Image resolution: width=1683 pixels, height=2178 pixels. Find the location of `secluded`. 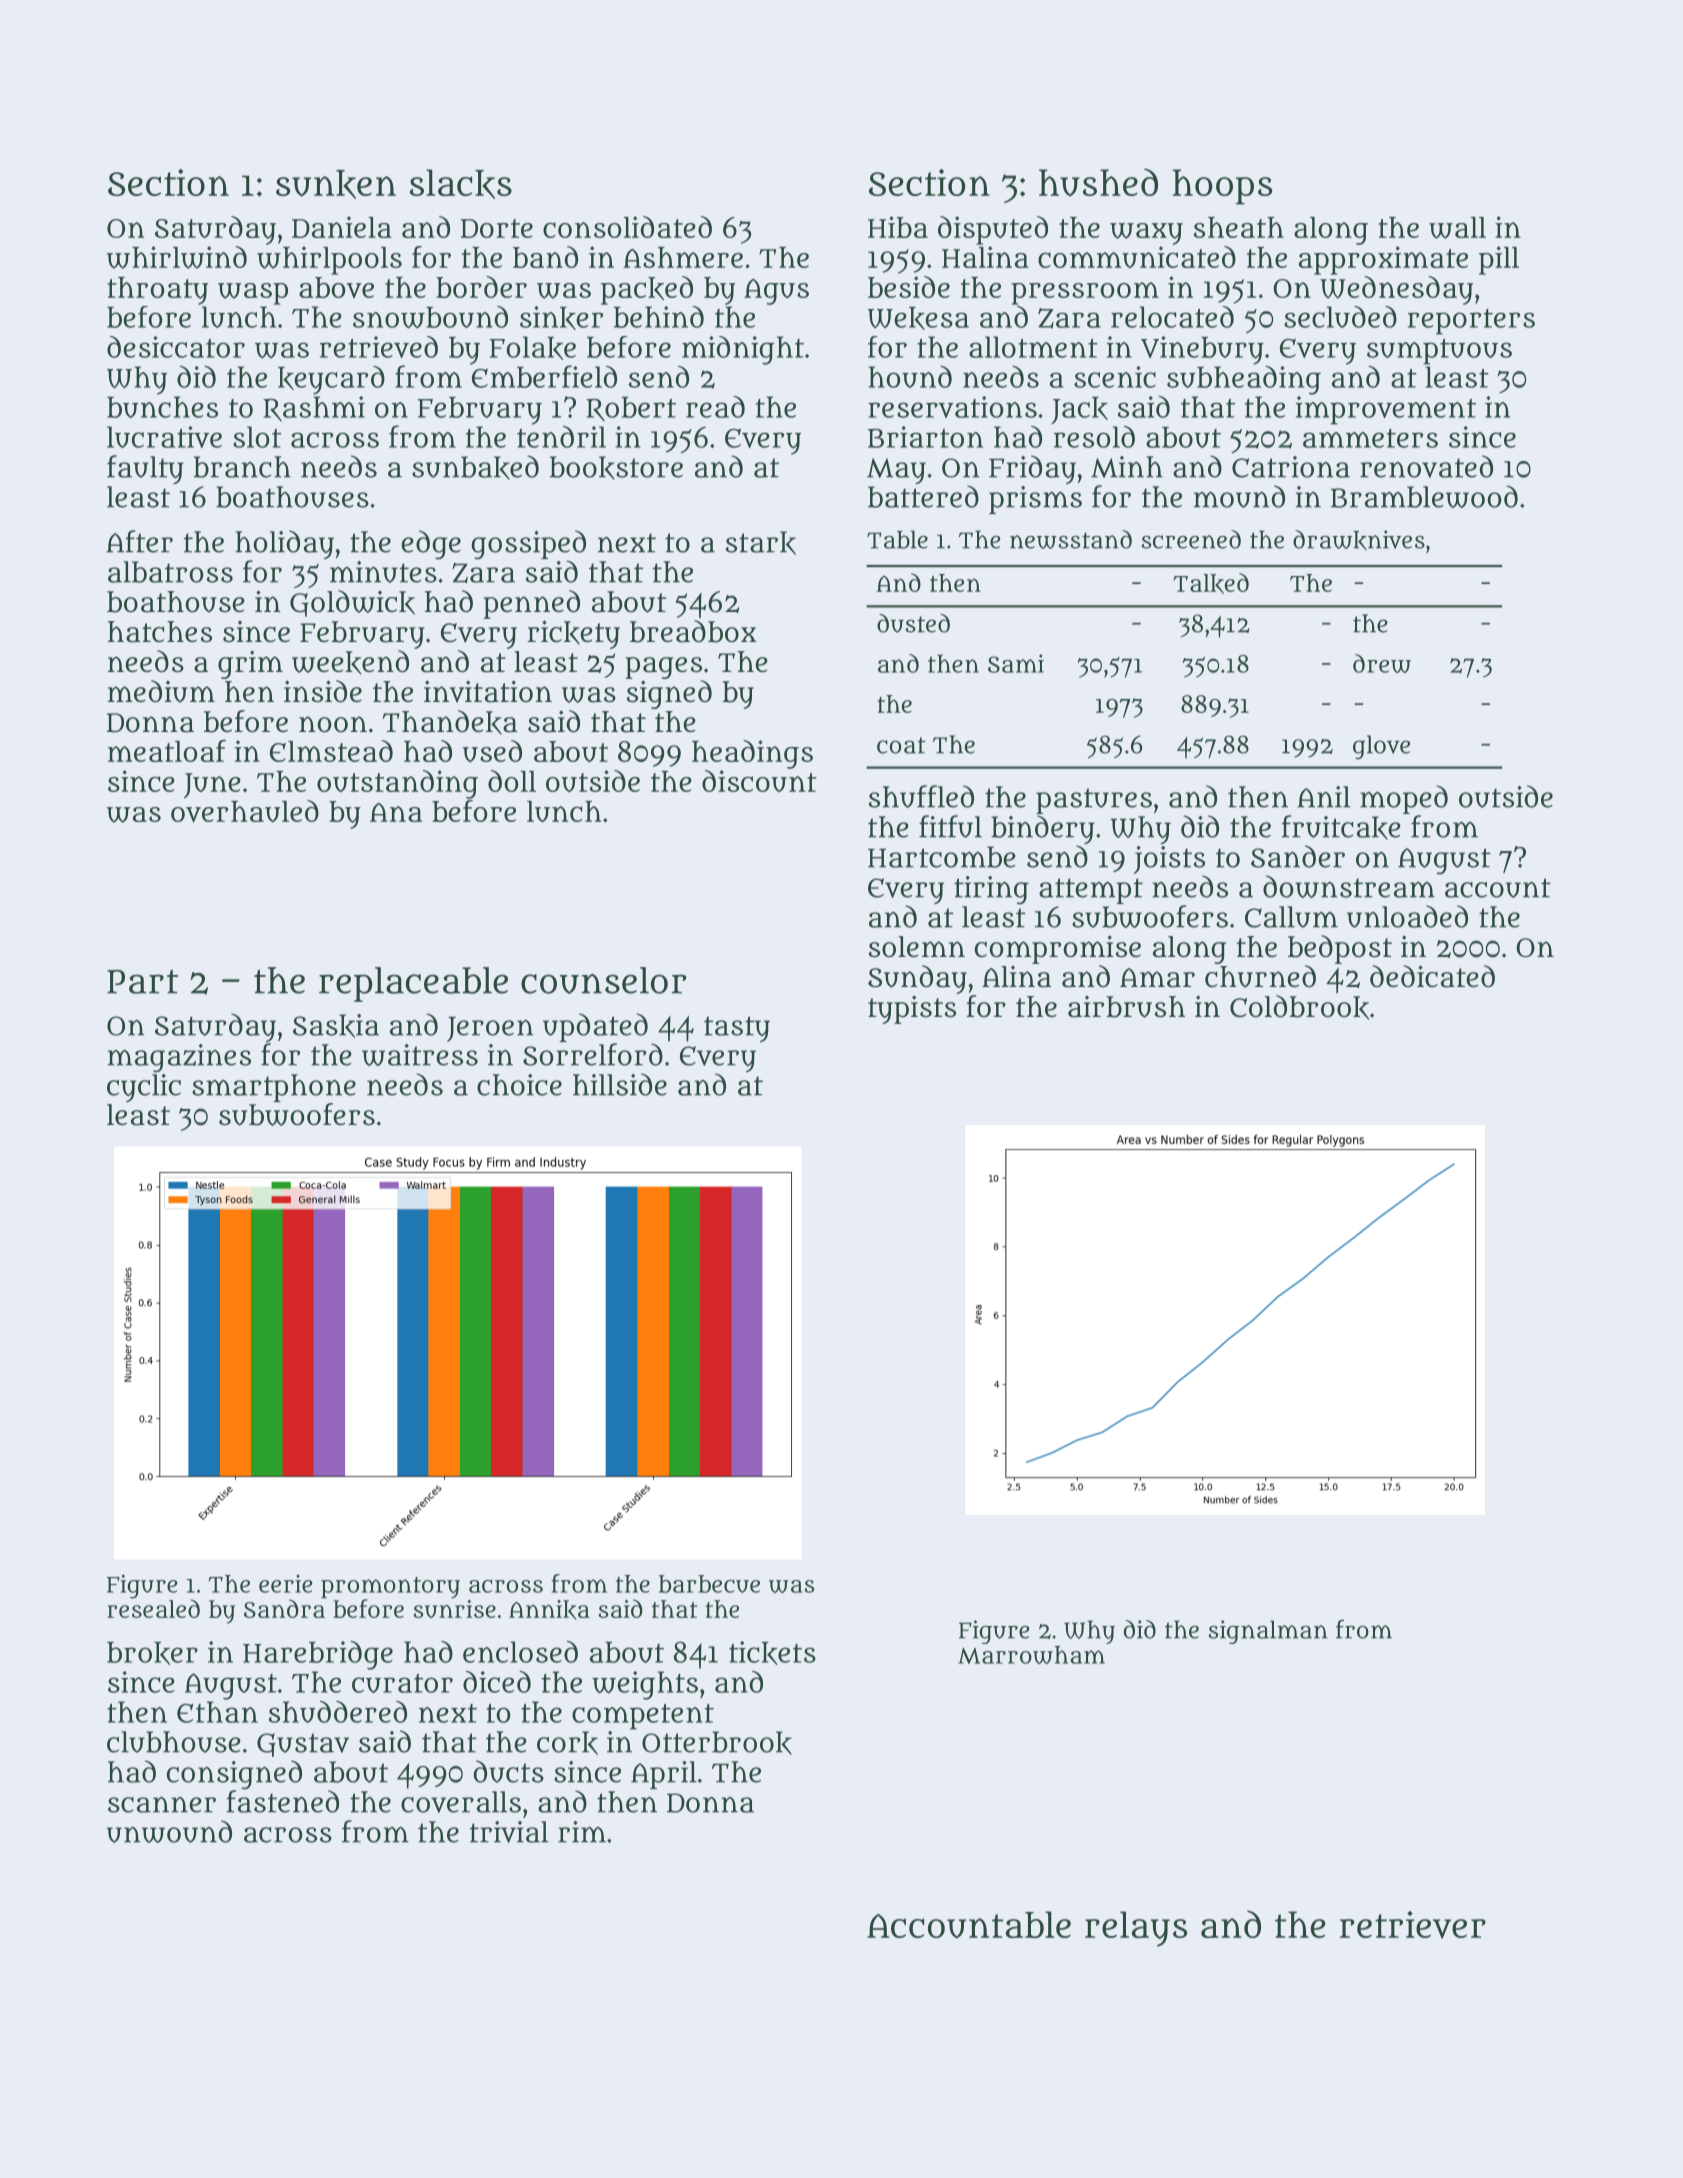

secluded is located at coordinates (1340, 317).
